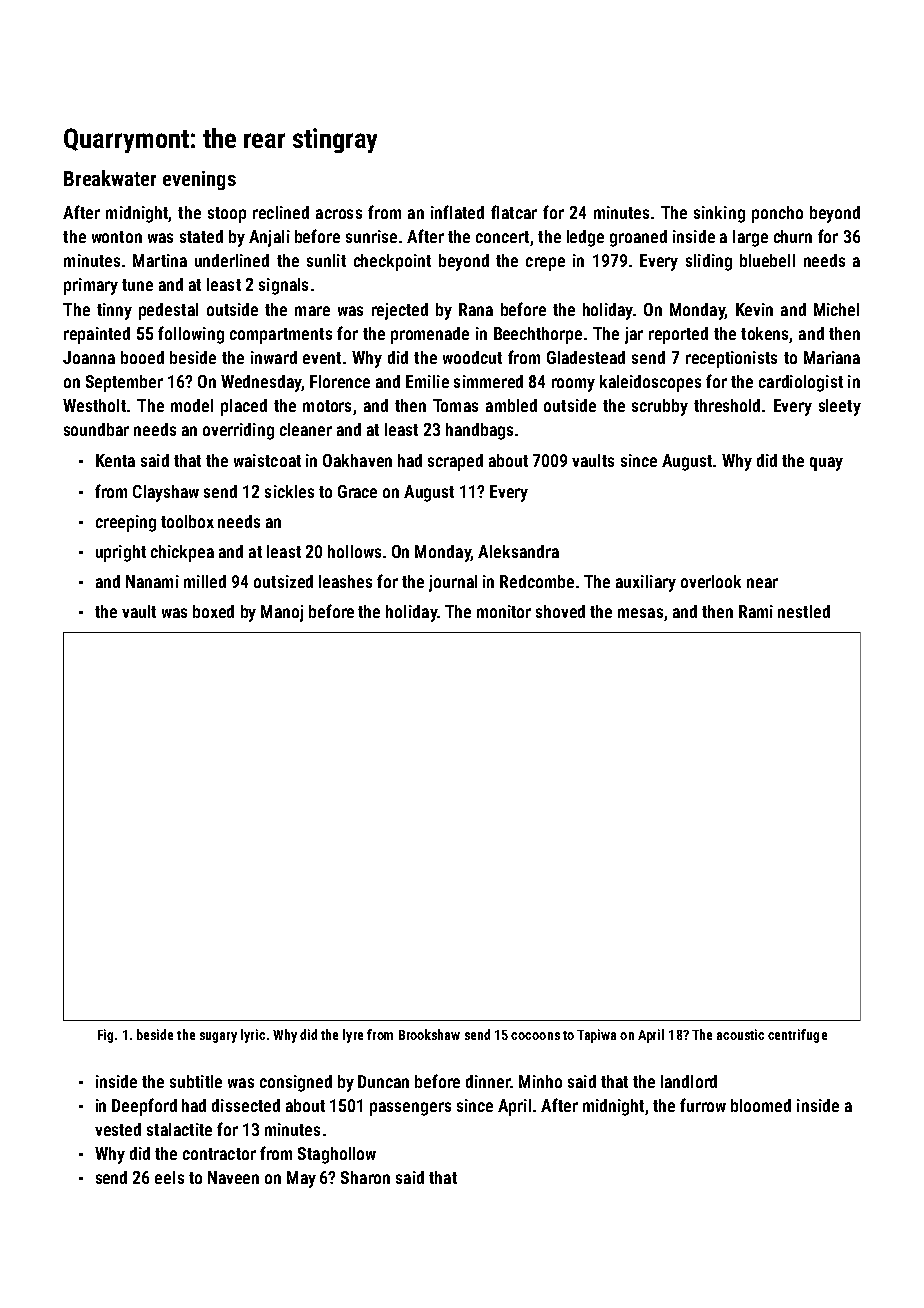  Describe the element at coordinates (169, 1177) in the document. I see `eels` at that location.
